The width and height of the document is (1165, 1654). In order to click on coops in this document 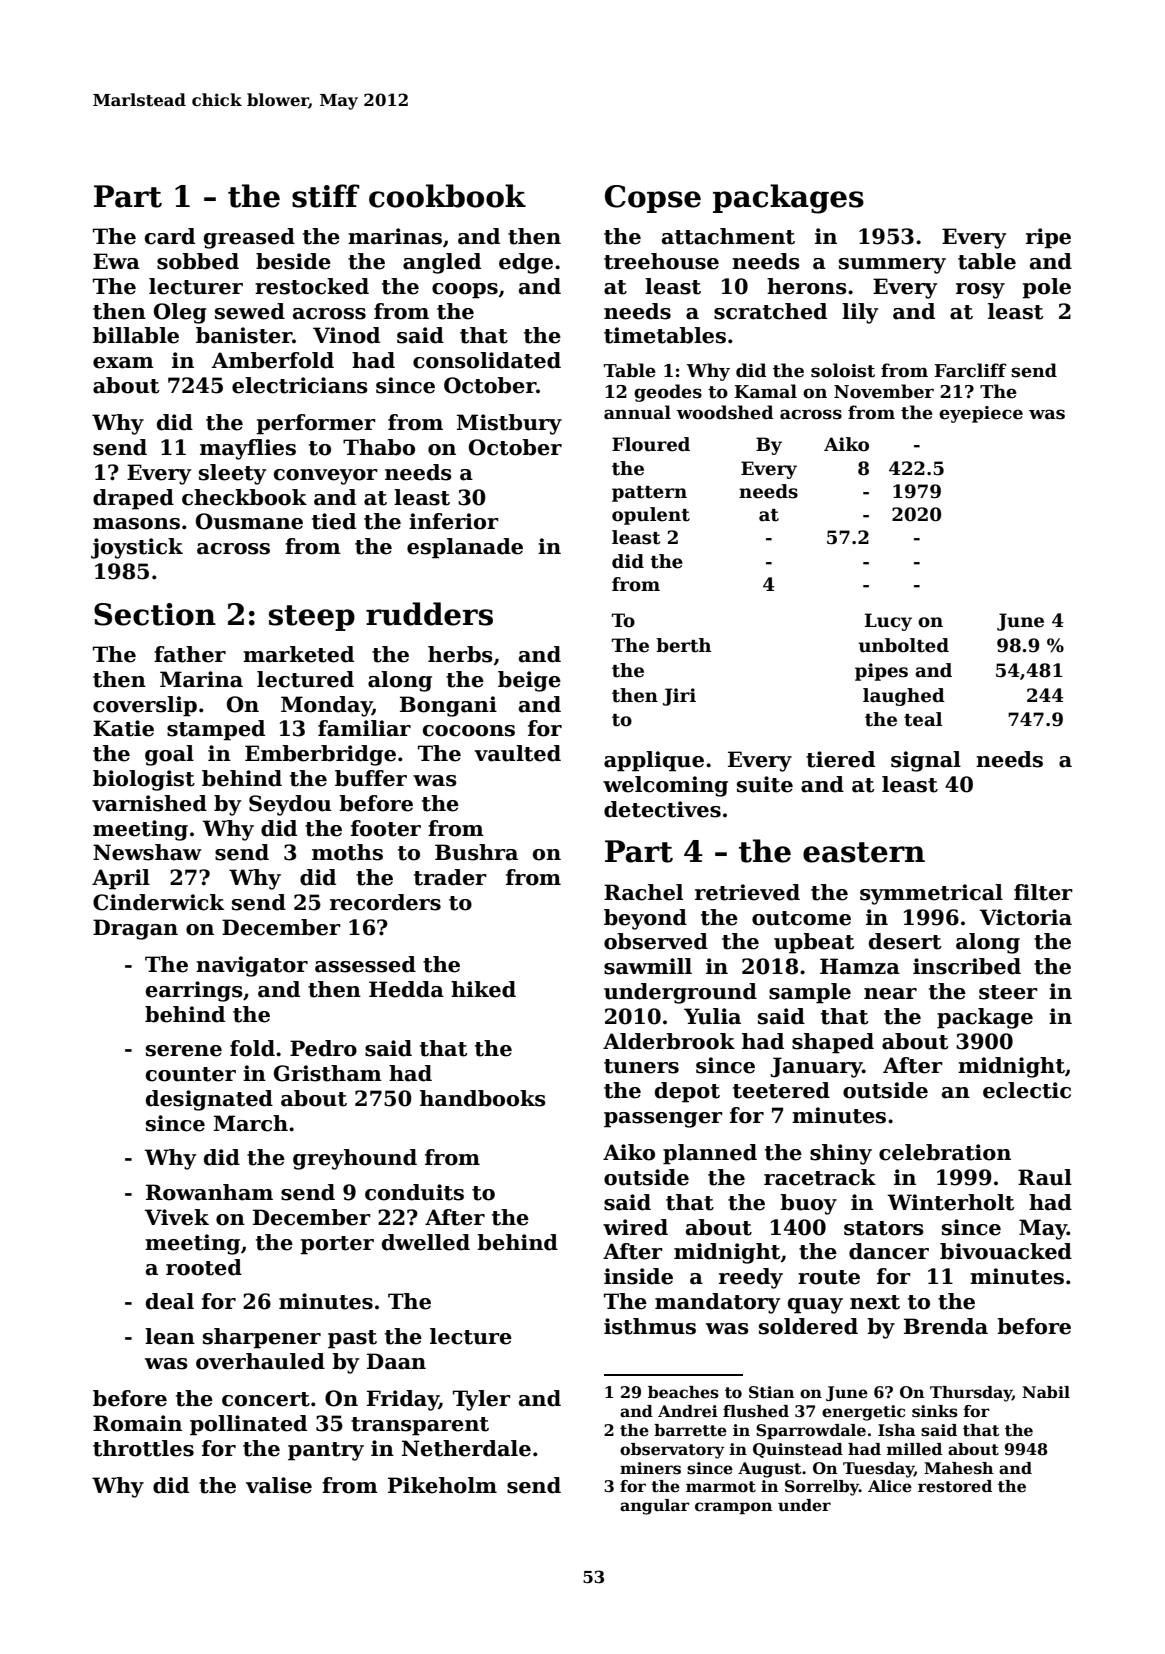, I will do `click(465, 291)`.
